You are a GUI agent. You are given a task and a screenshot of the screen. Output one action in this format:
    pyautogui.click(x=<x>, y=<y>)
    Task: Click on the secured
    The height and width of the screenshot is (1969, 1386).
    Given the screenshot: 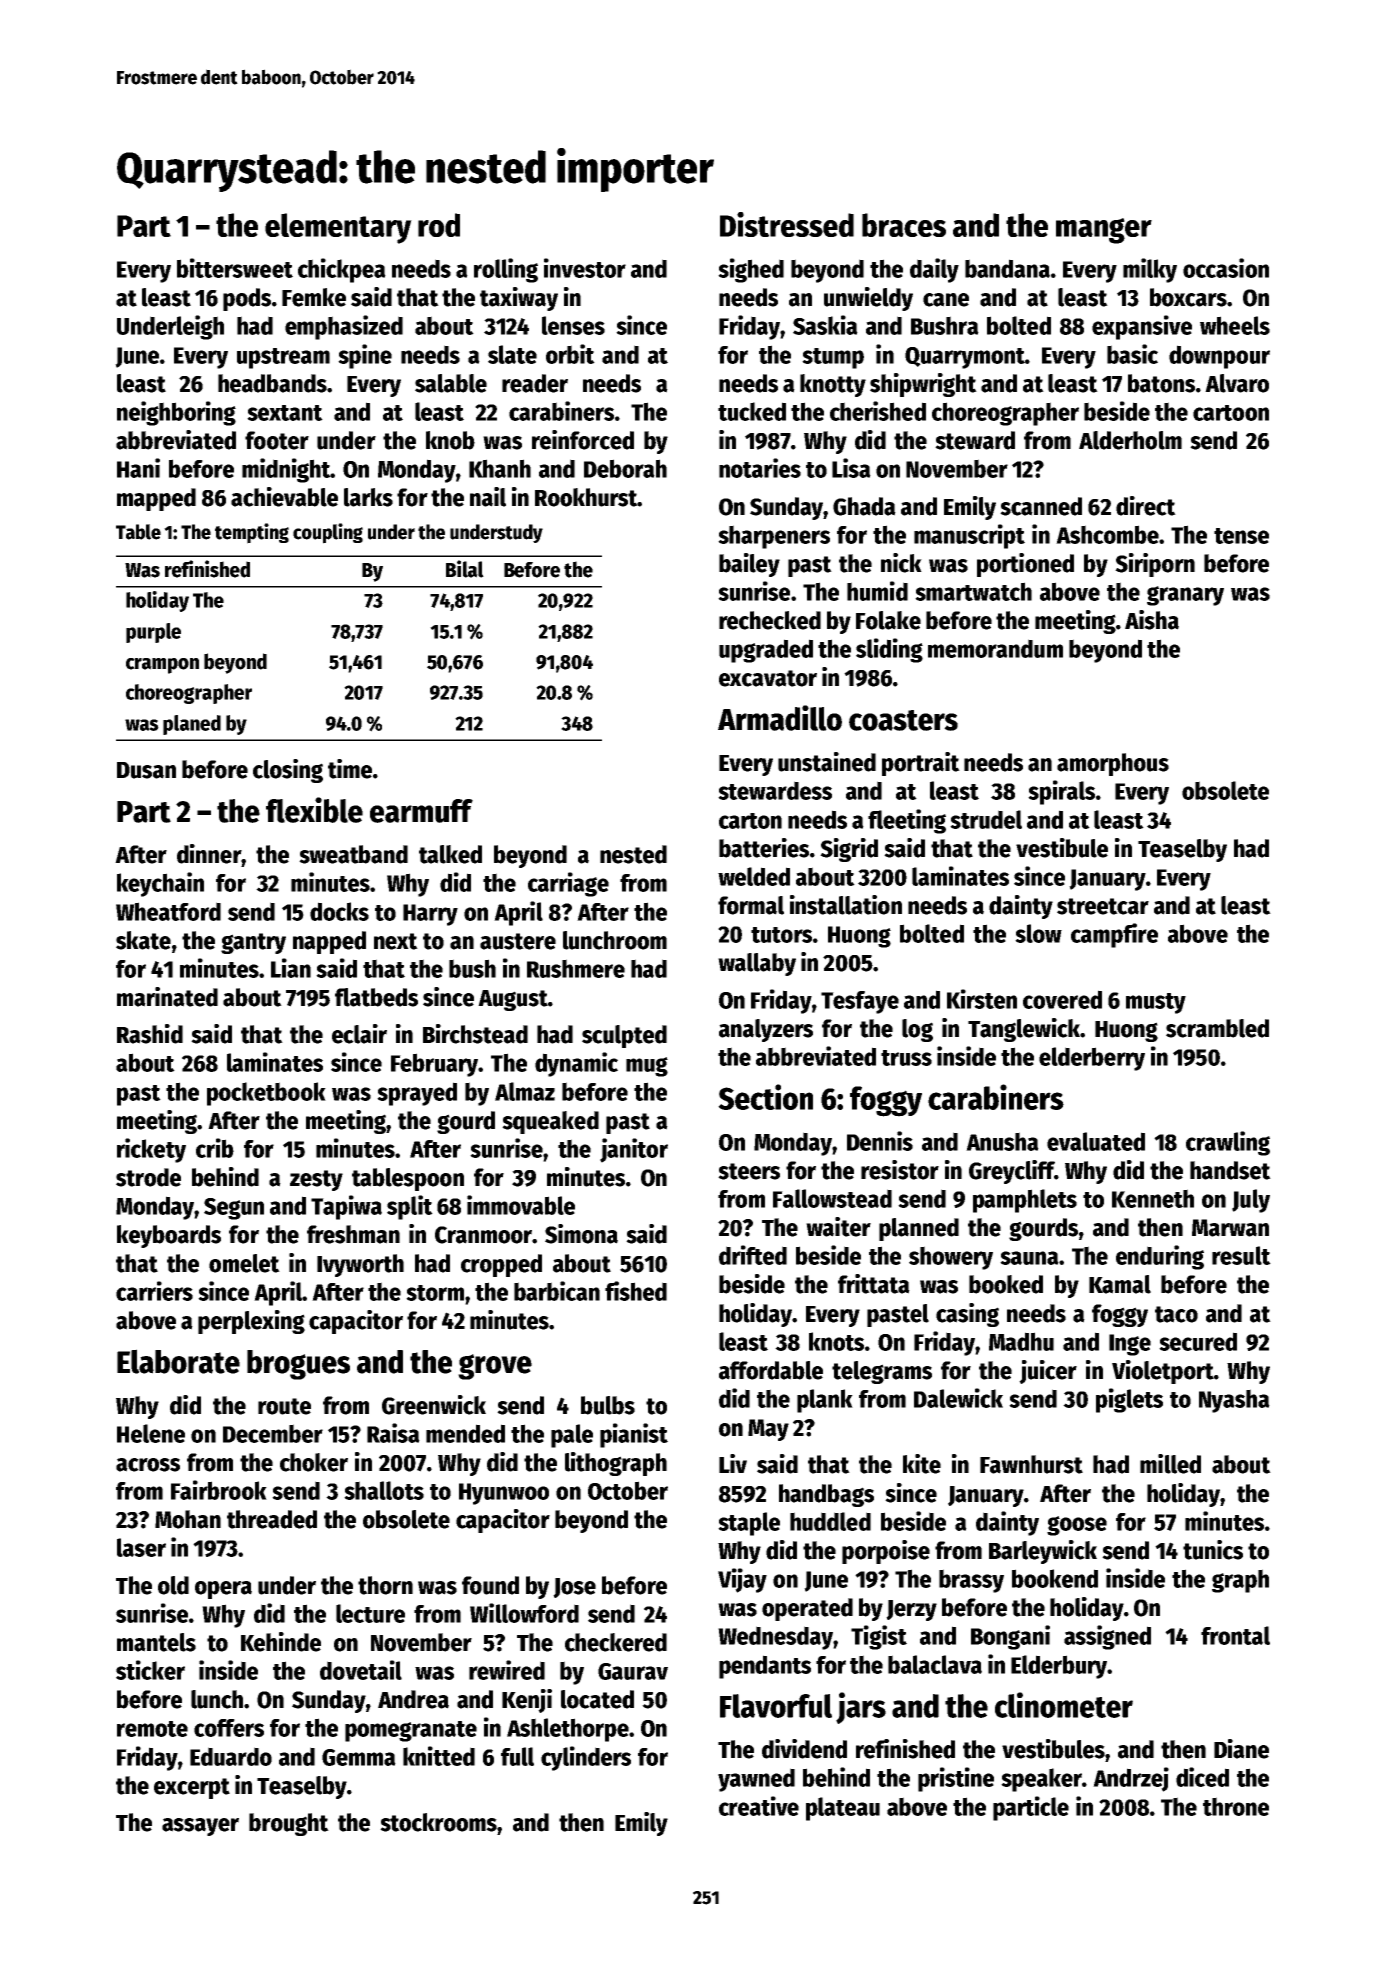 What is the action you would take?
    pyautogui.click(x=1198, y=1341)
